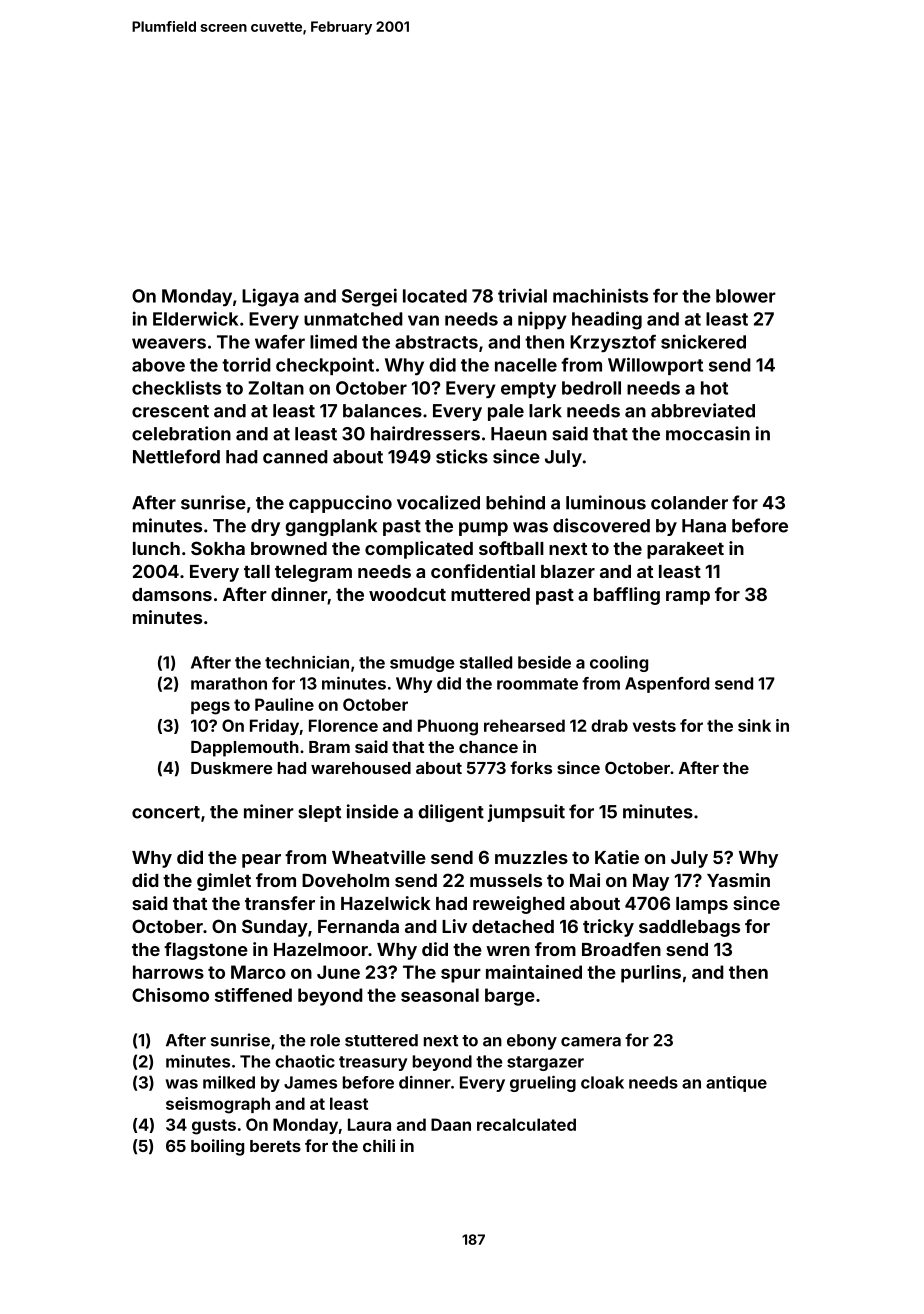  I want to click on Elderwick, so click(195, 318).
